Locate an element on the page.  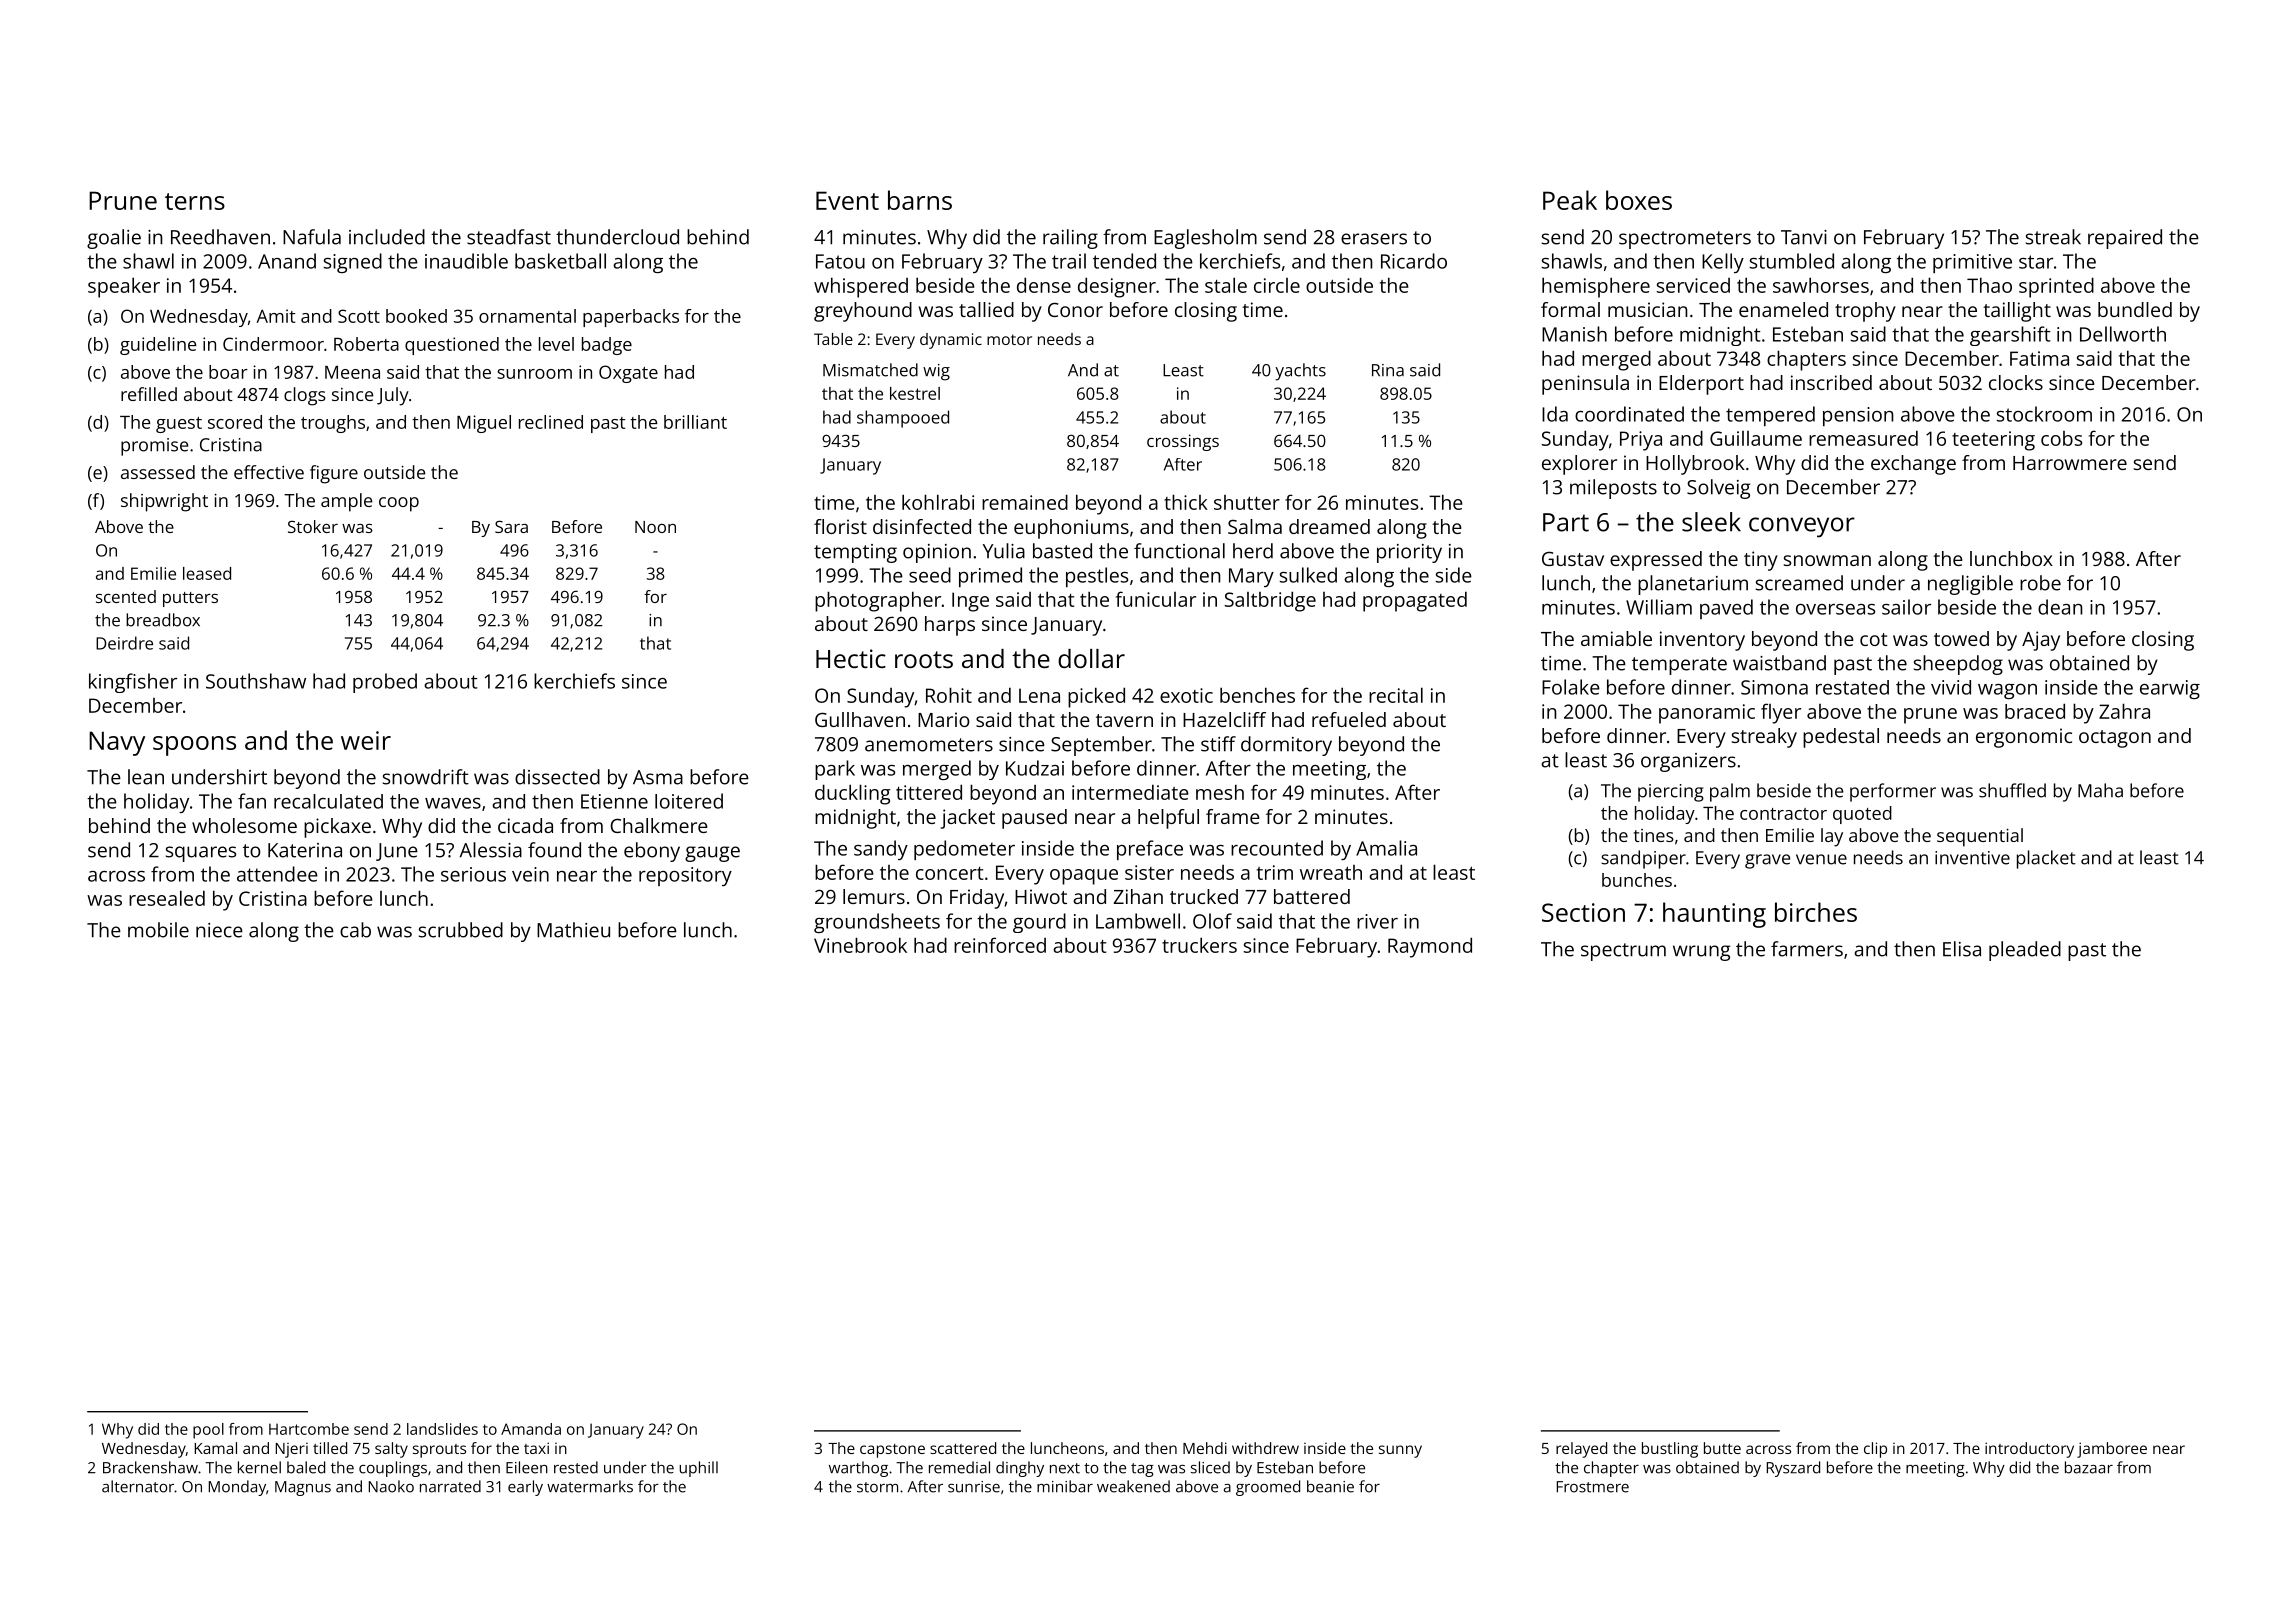
dollar is located at coordinates (1091, 658).
